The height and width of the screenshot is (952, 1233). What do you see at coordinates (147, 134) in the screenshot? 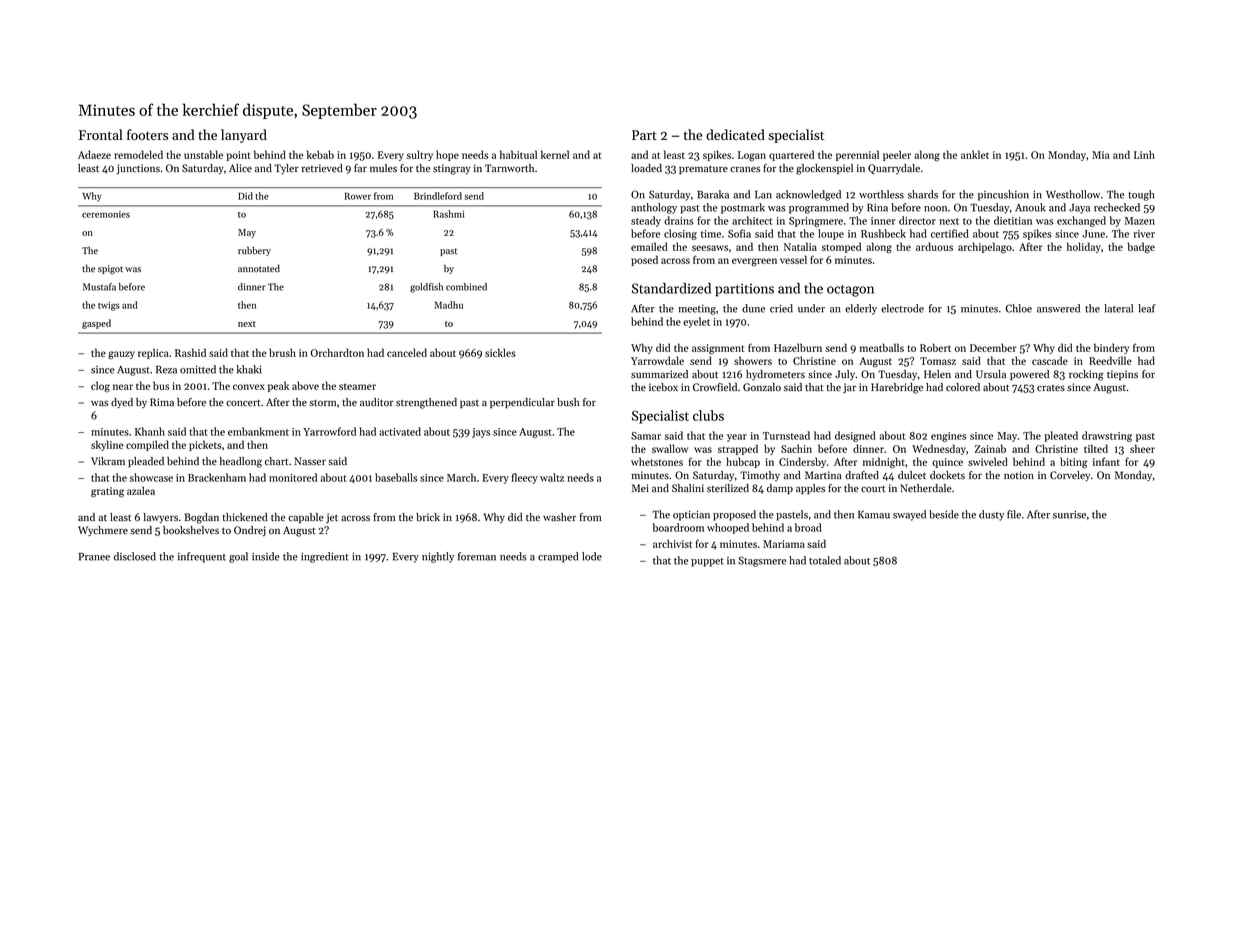
I see `footers` at bounding box center [147, 134].
